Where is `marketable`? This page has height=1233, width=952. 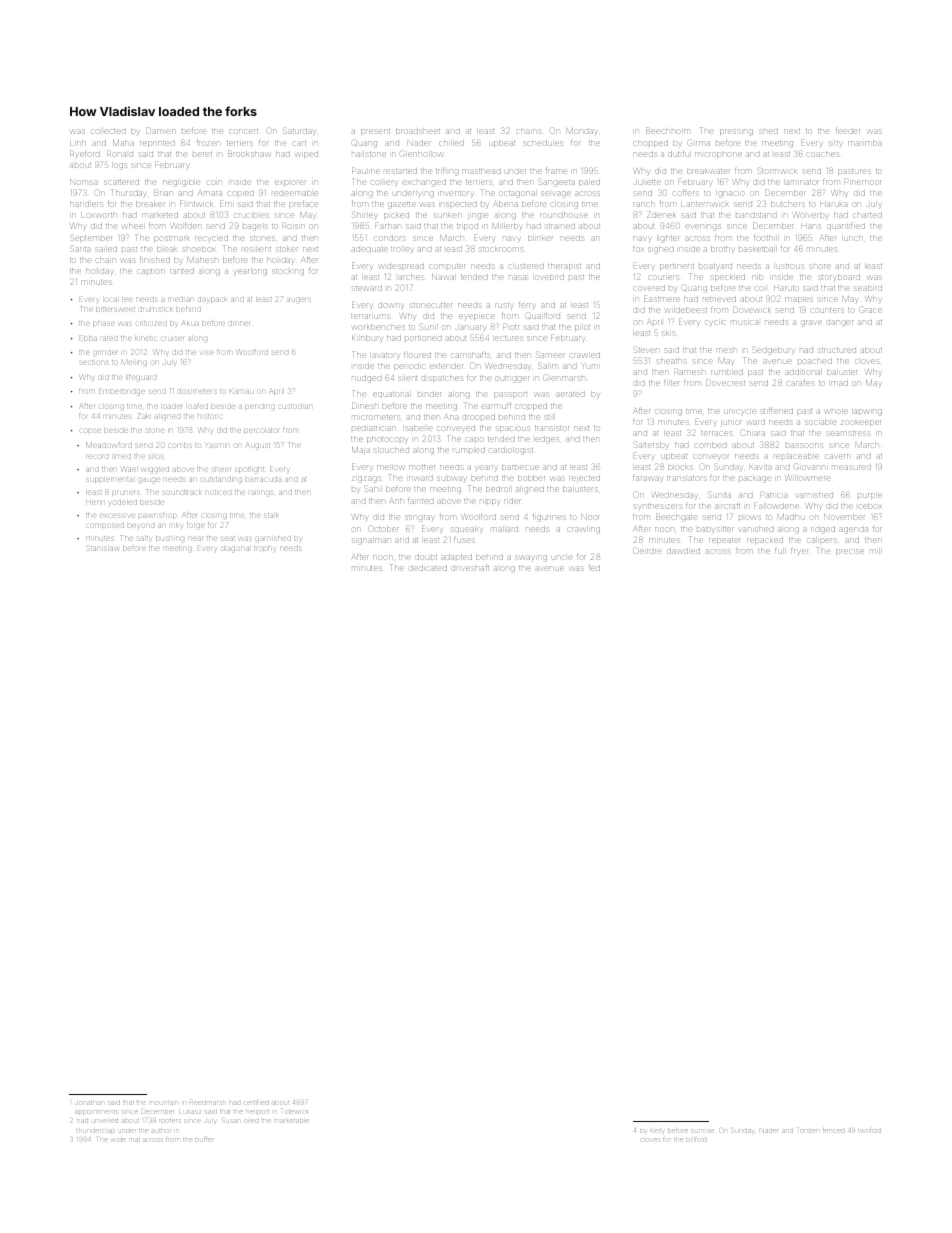 marketable is located at coordinates (291, 1121).
